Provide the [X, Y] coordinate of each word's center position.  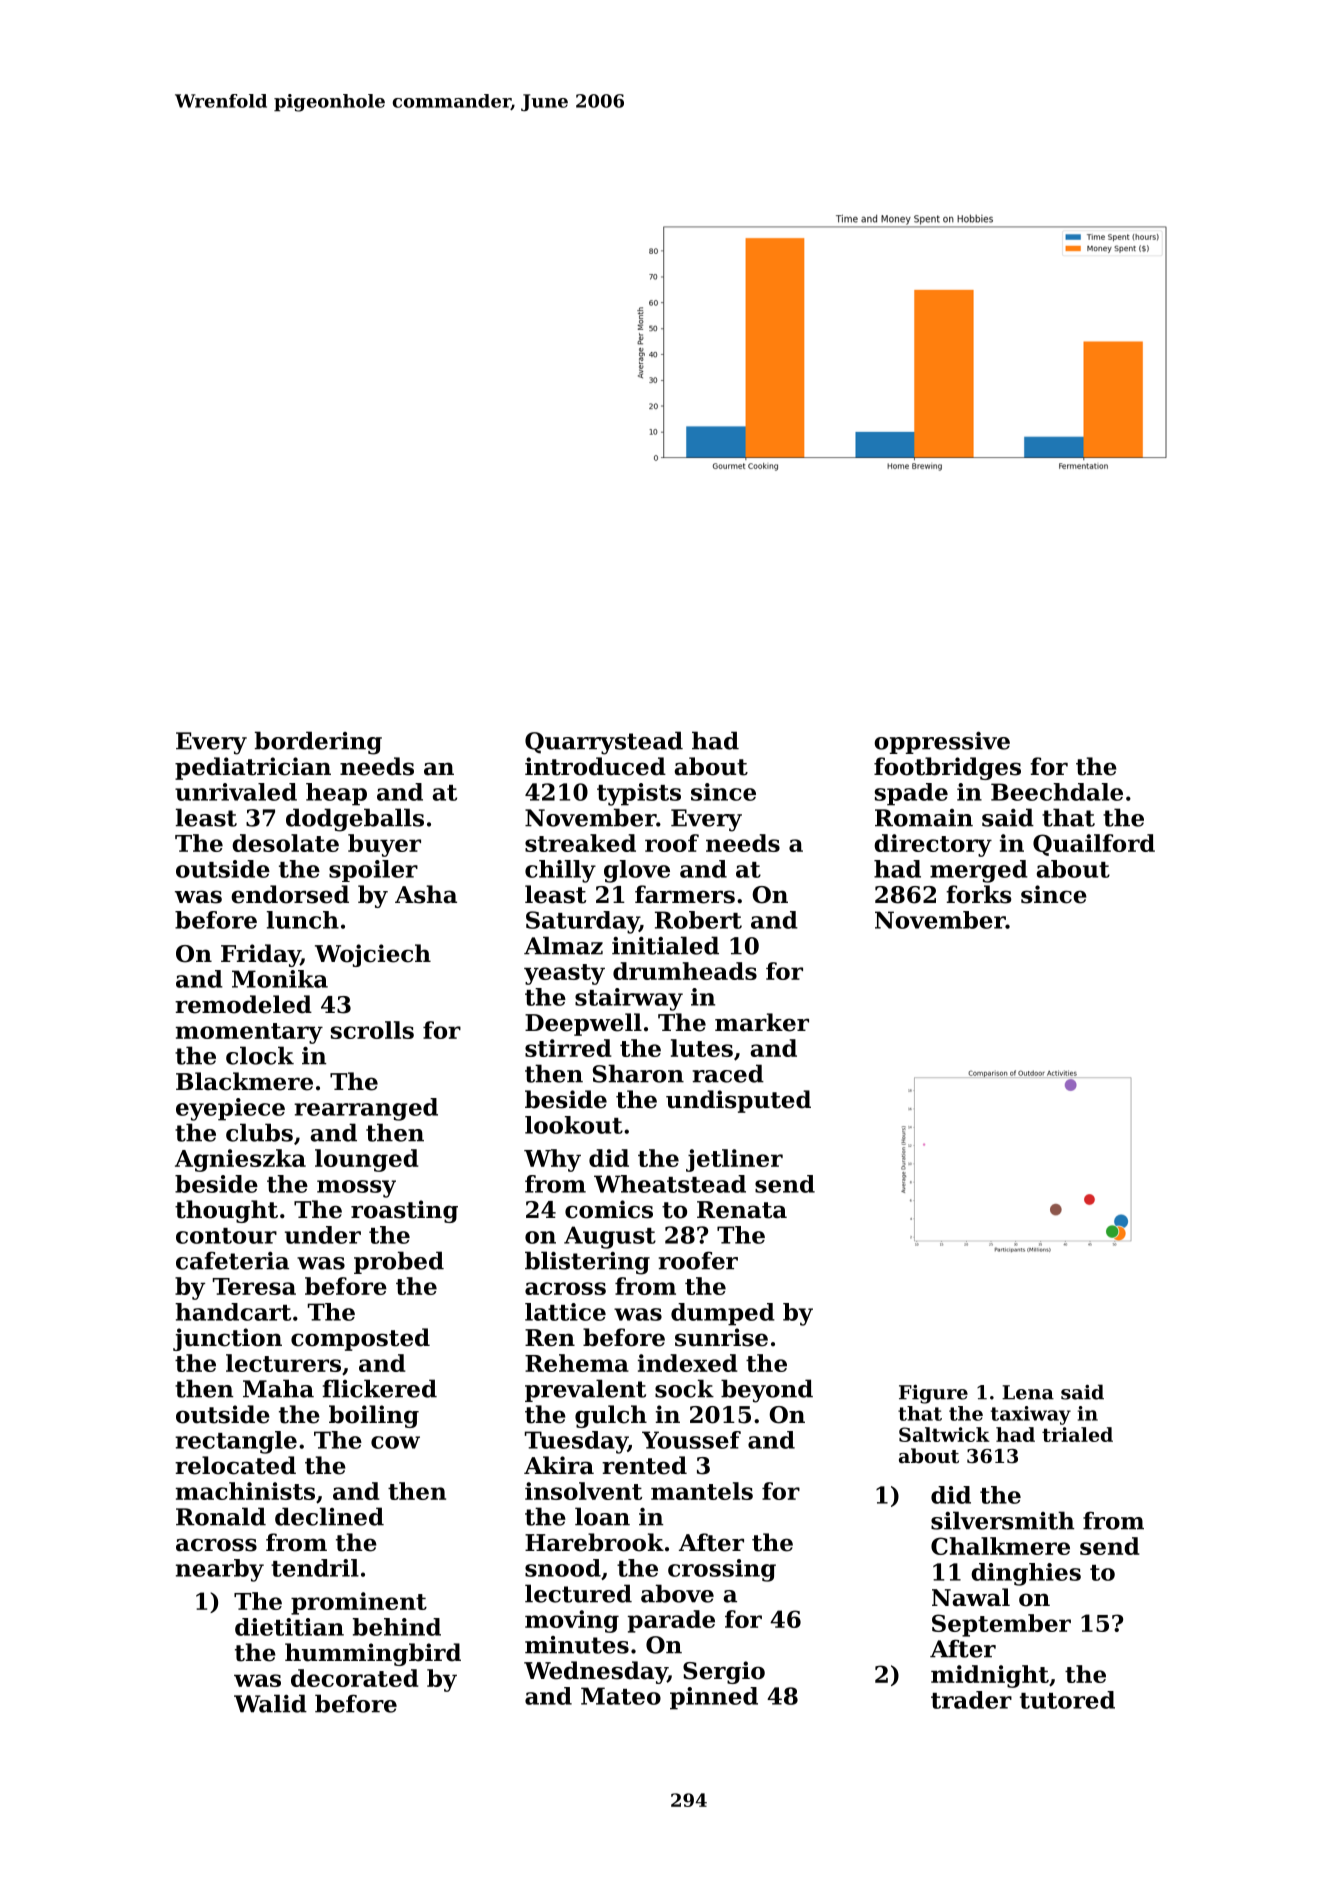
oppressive [942, 743]
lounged [367, 1160]
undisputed [738, 1101]
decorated [355, 1678]
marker [762, 1022]
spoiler [373, 871]
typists [639, 794]
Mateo [621, 1696]
